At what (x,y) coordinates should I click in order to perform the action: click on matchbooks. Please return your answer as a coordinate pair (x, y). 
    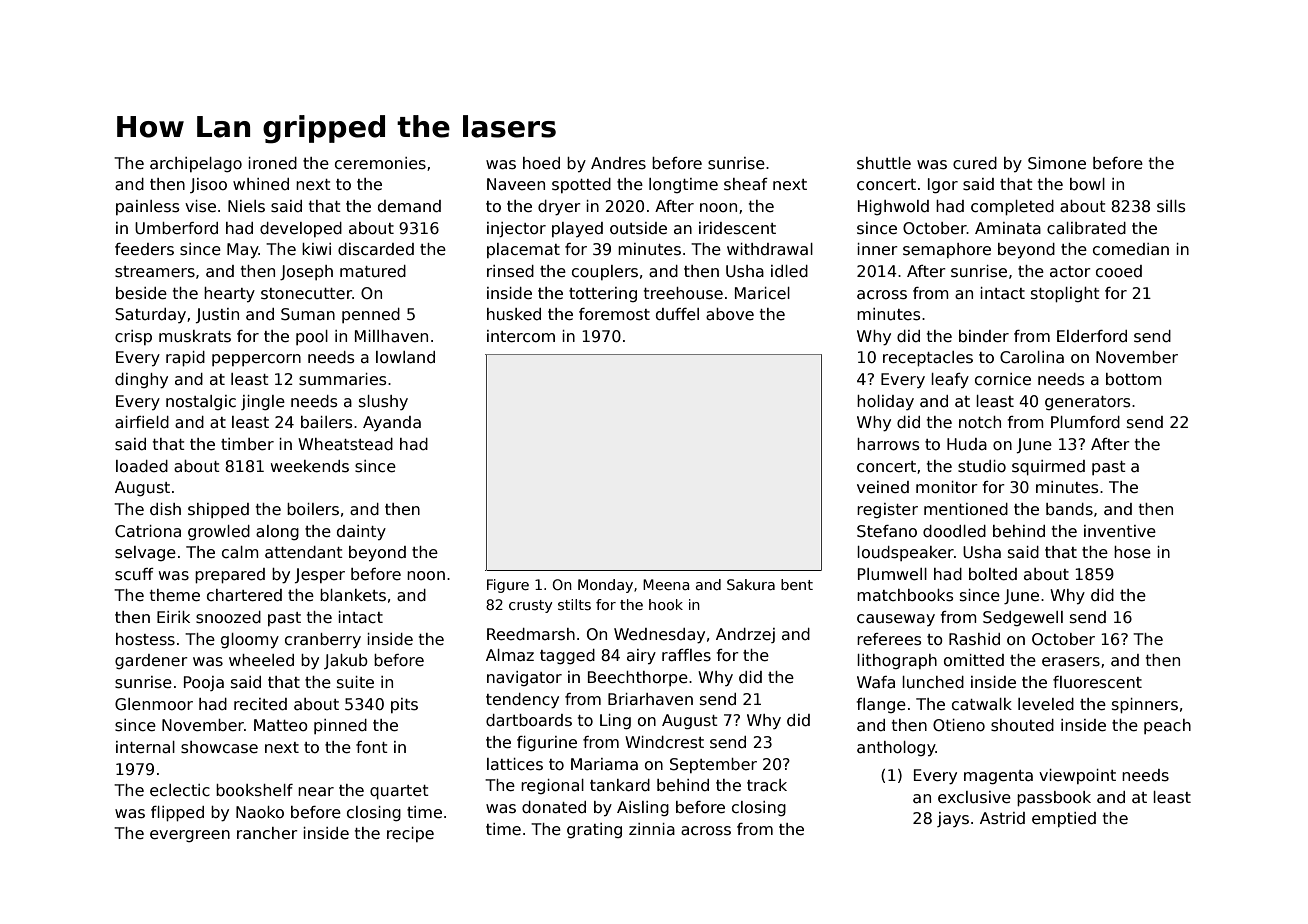
    Looking at the image, I should click on (905, 595).
